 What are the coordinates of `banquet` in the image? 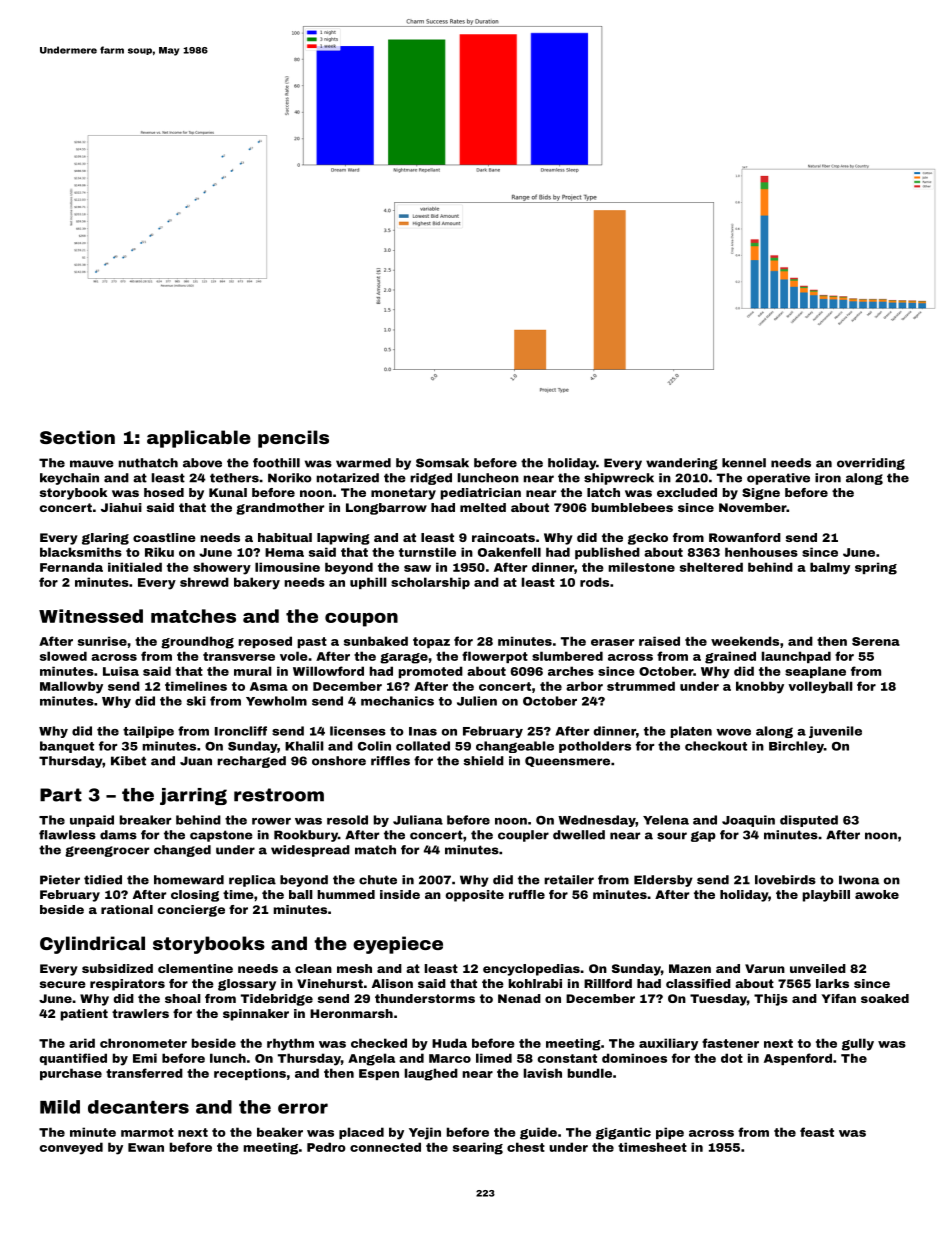 It's located at (67, 747).
